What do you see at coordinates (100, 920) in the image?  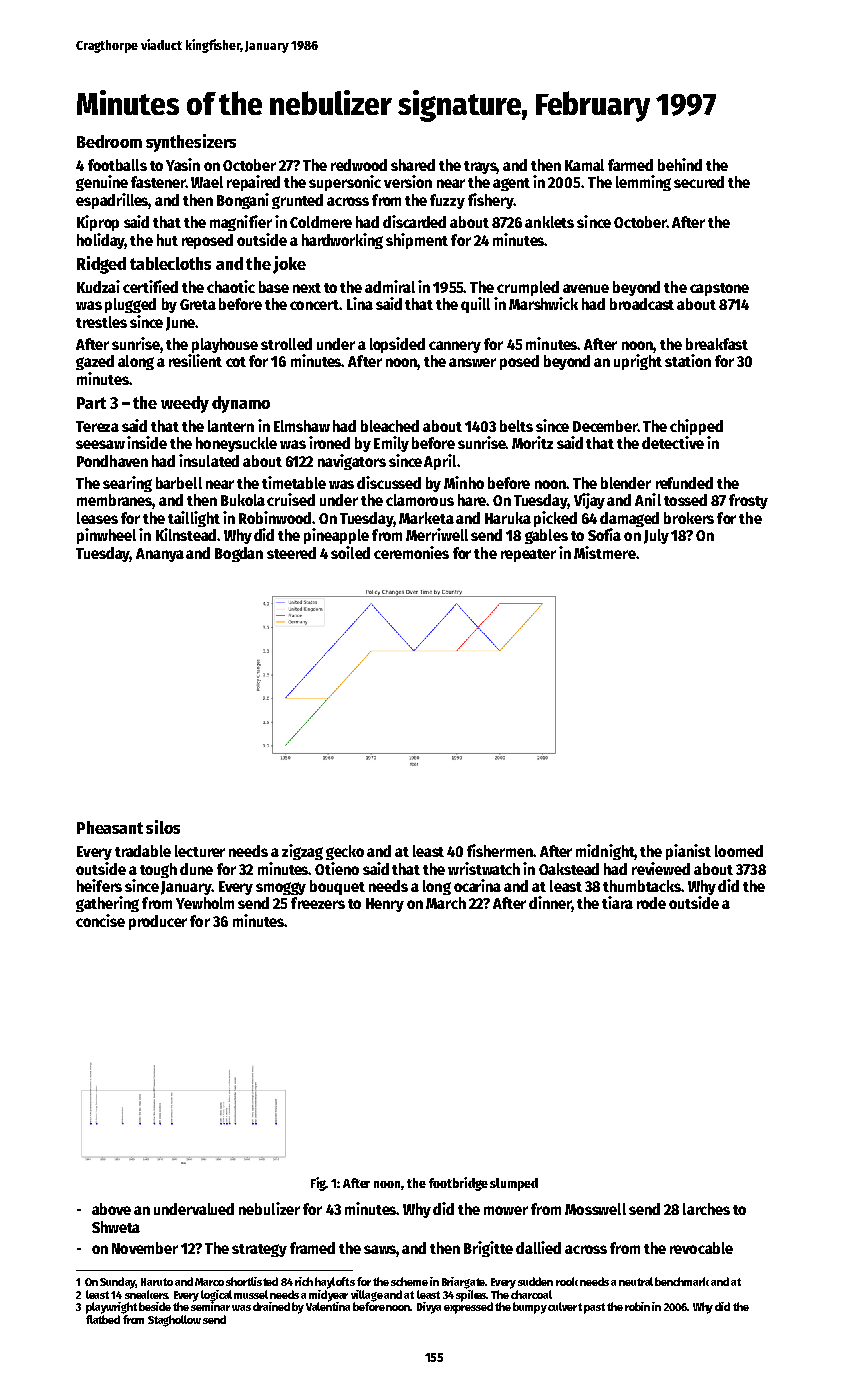 I see `concise` at bounding box center [100, 920].
